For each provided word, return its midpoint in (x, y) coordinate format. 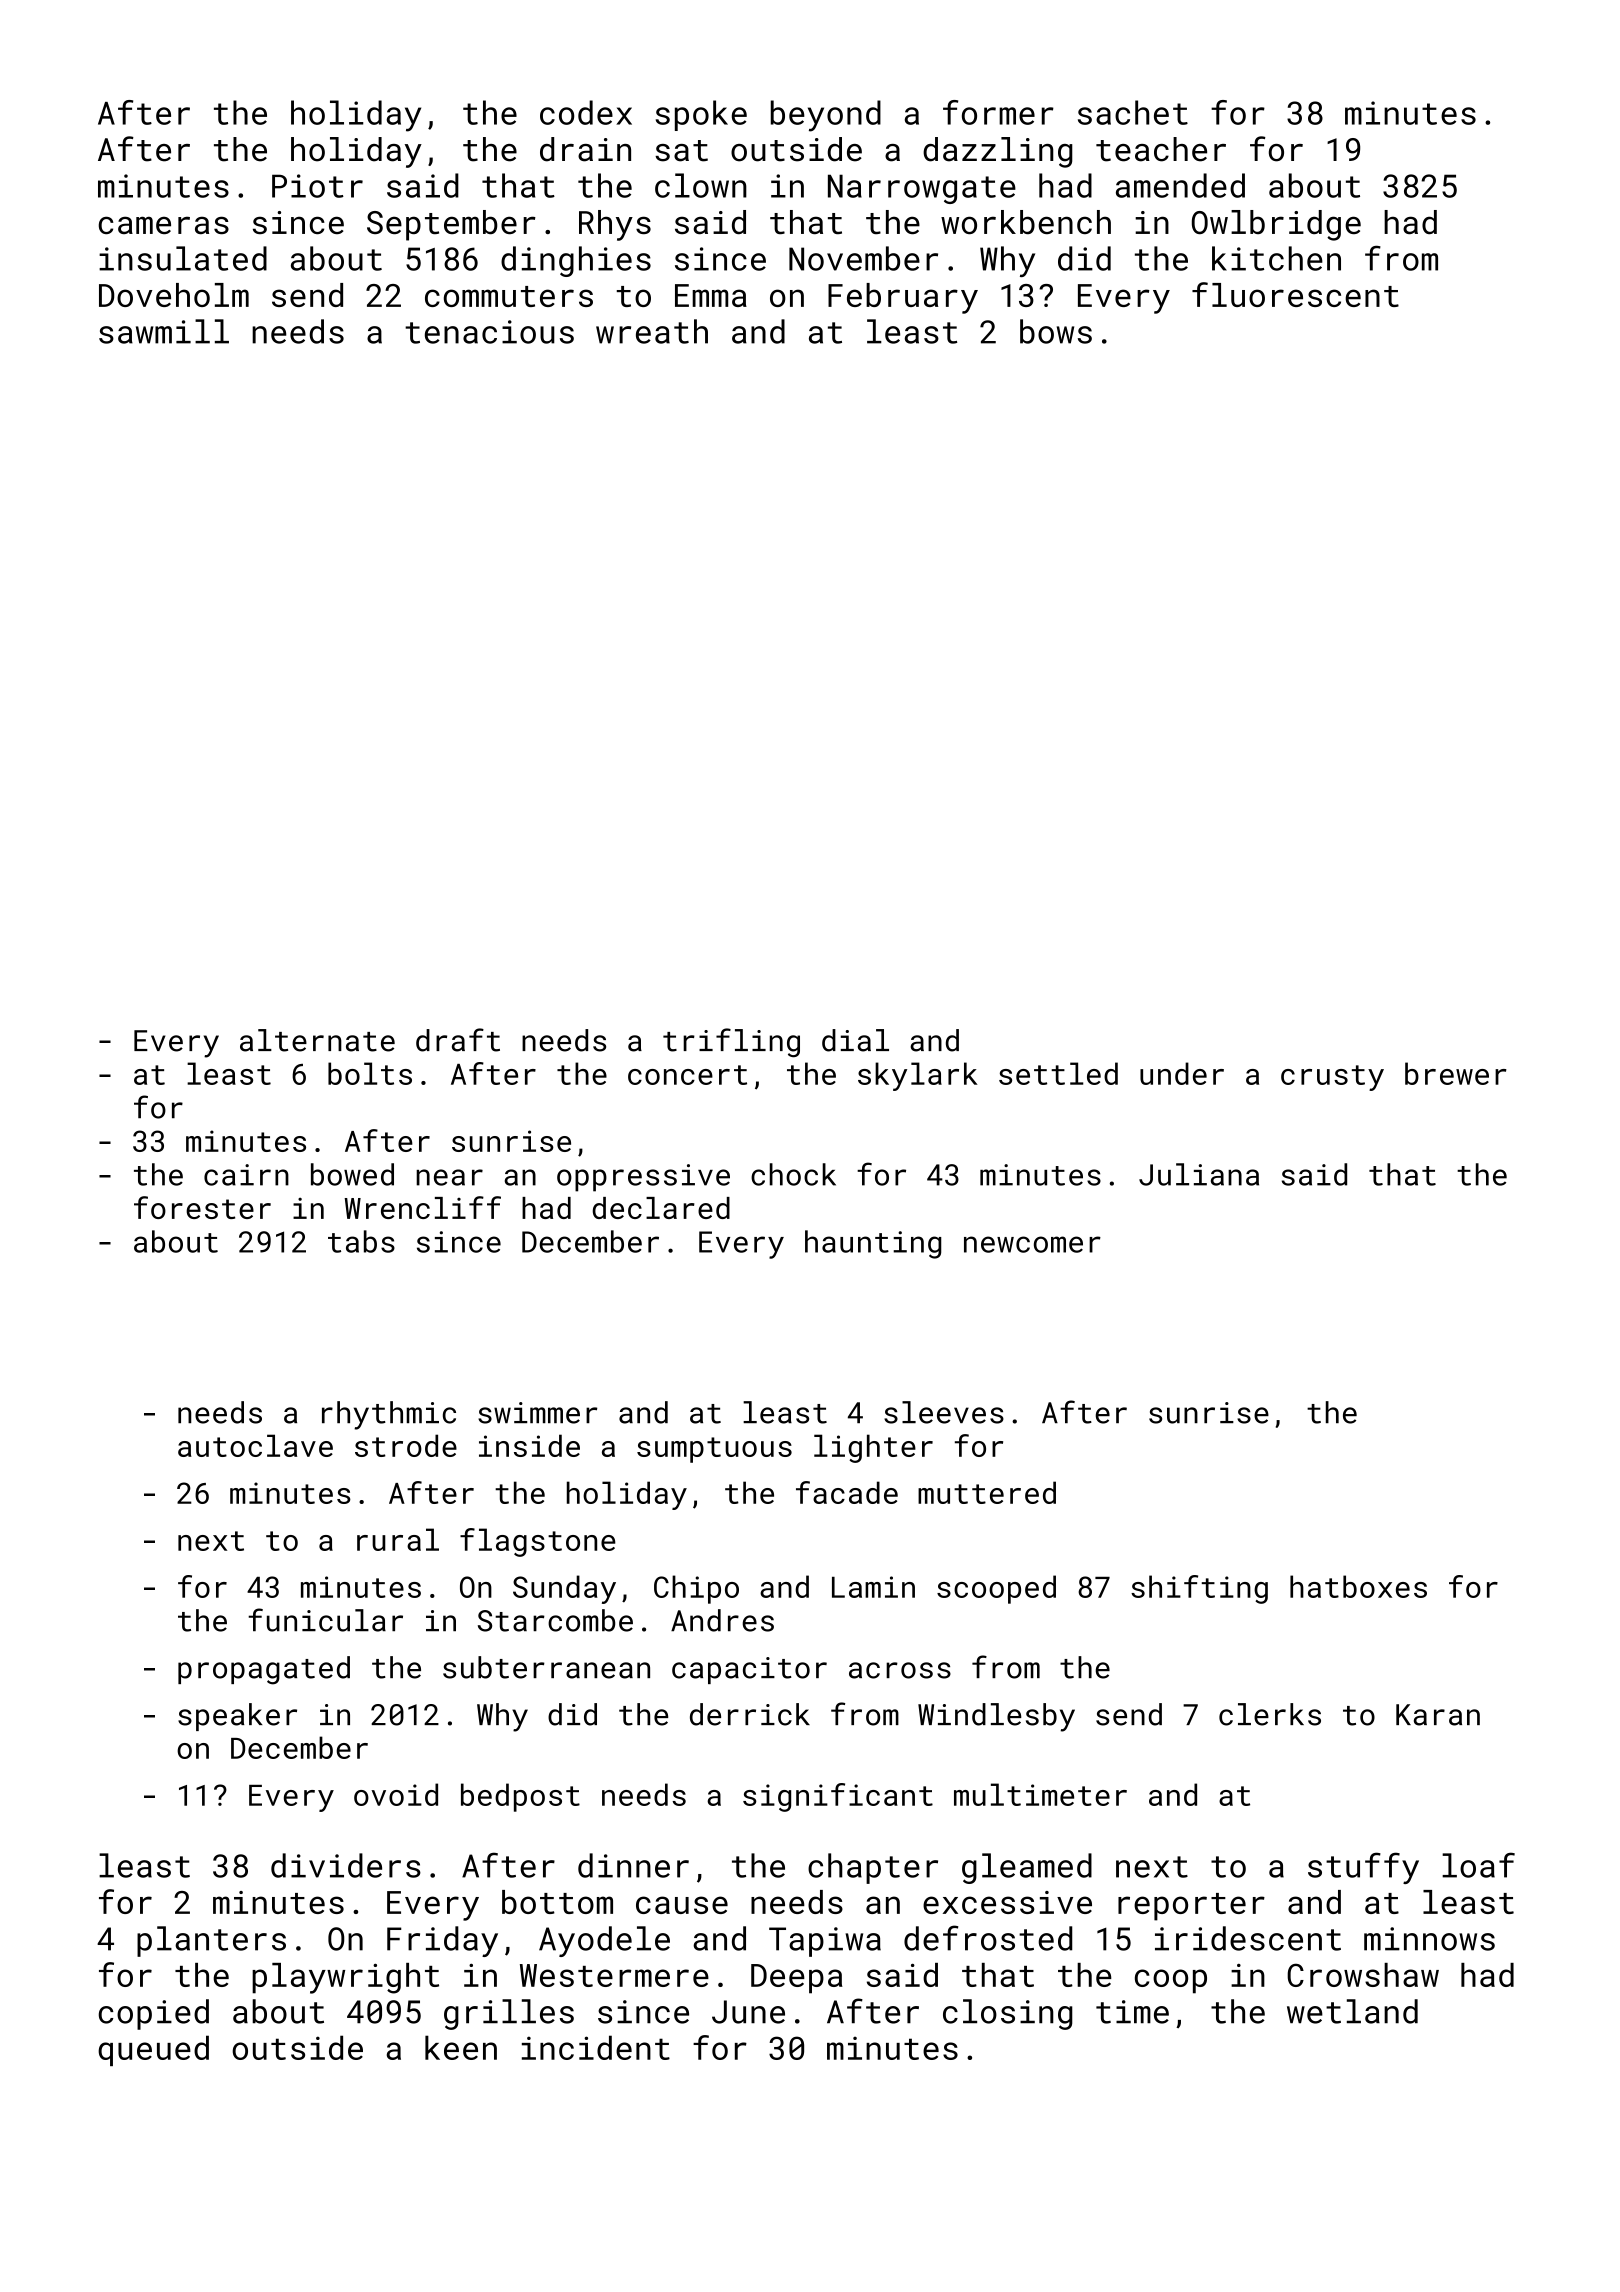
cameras (163, 225)
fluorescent (1295, 294)
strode (406, 1445)
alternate (317, 1040)
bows (1056, 331)
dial (855, 1040)
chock (793, 1174)
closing (1008, 2014)
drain (585, 149)
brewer (1456, 1073)
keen (461, 2047)
